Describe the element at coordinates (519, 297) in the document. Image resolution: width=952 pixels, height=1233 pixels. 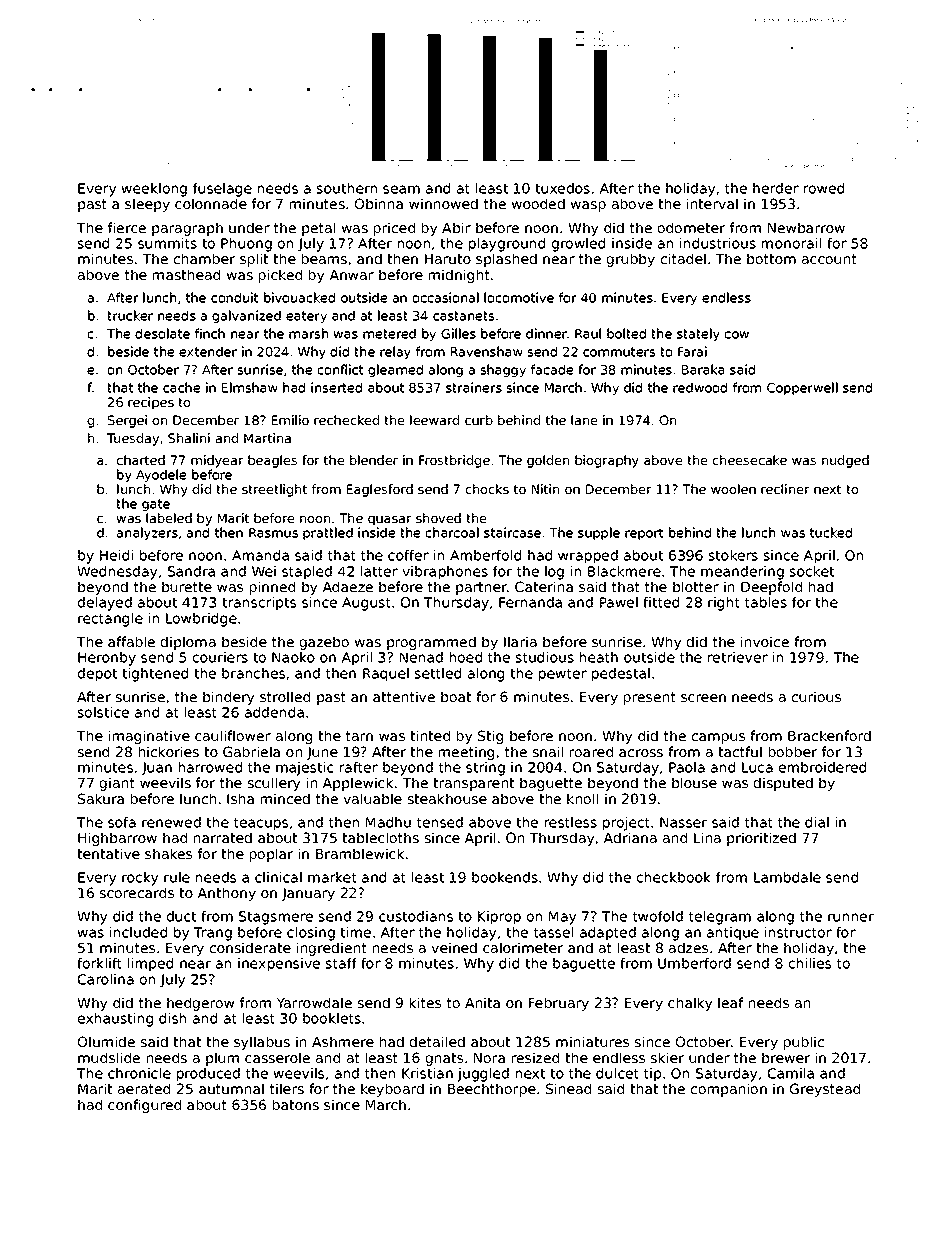
I see `locomotive` at that location.
